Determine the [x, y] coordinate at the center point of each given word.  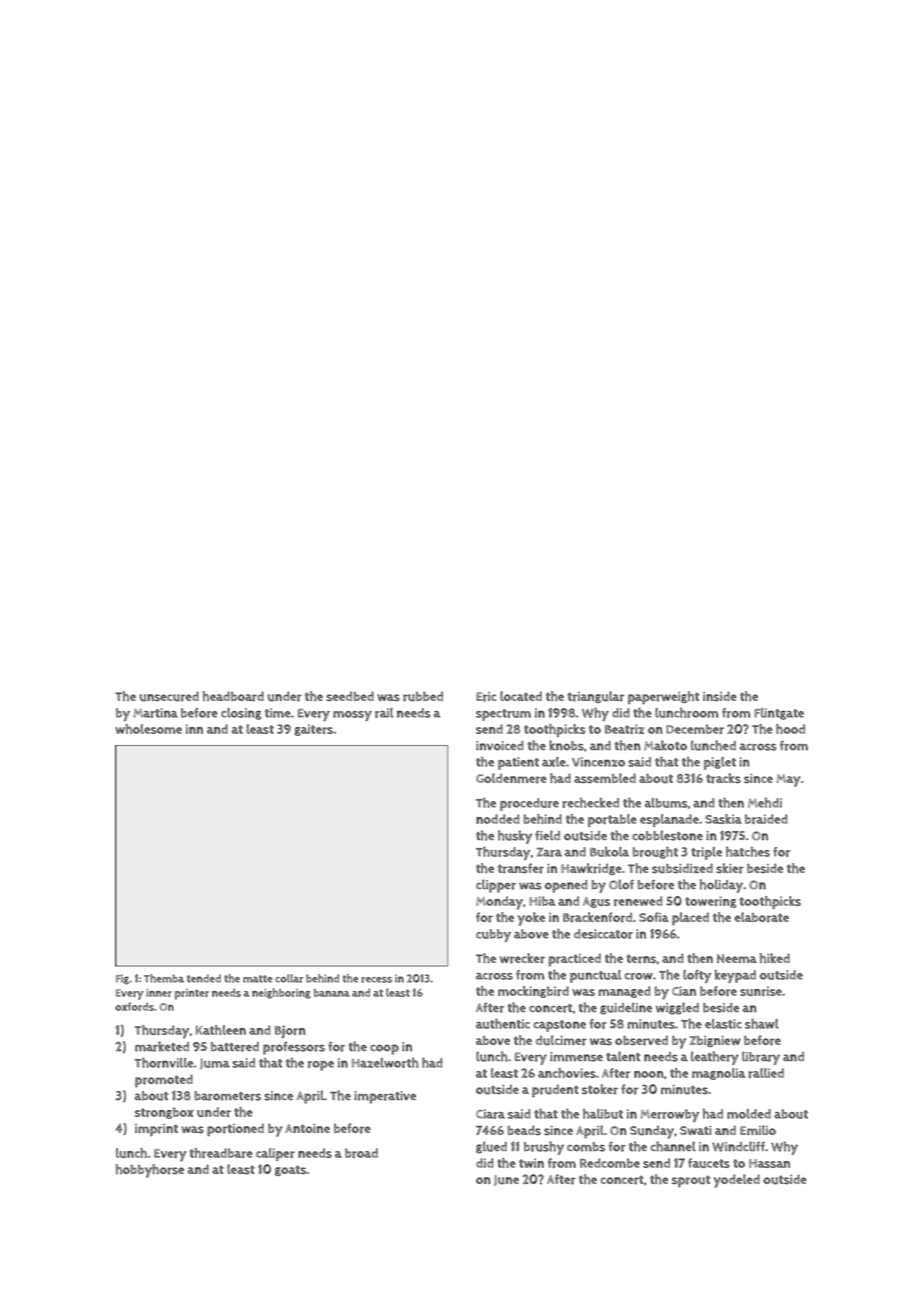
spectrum [503, 715]
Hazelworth [385, 1063]
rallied [766, 1073]
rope [321, 1066]
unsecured [169, 696]
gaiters [314, 730]
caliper [275, 1154]
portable [612, 820]
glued [491, 1147]
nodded [497, 819]
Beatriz [624, 729]
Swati [695, 1130]
